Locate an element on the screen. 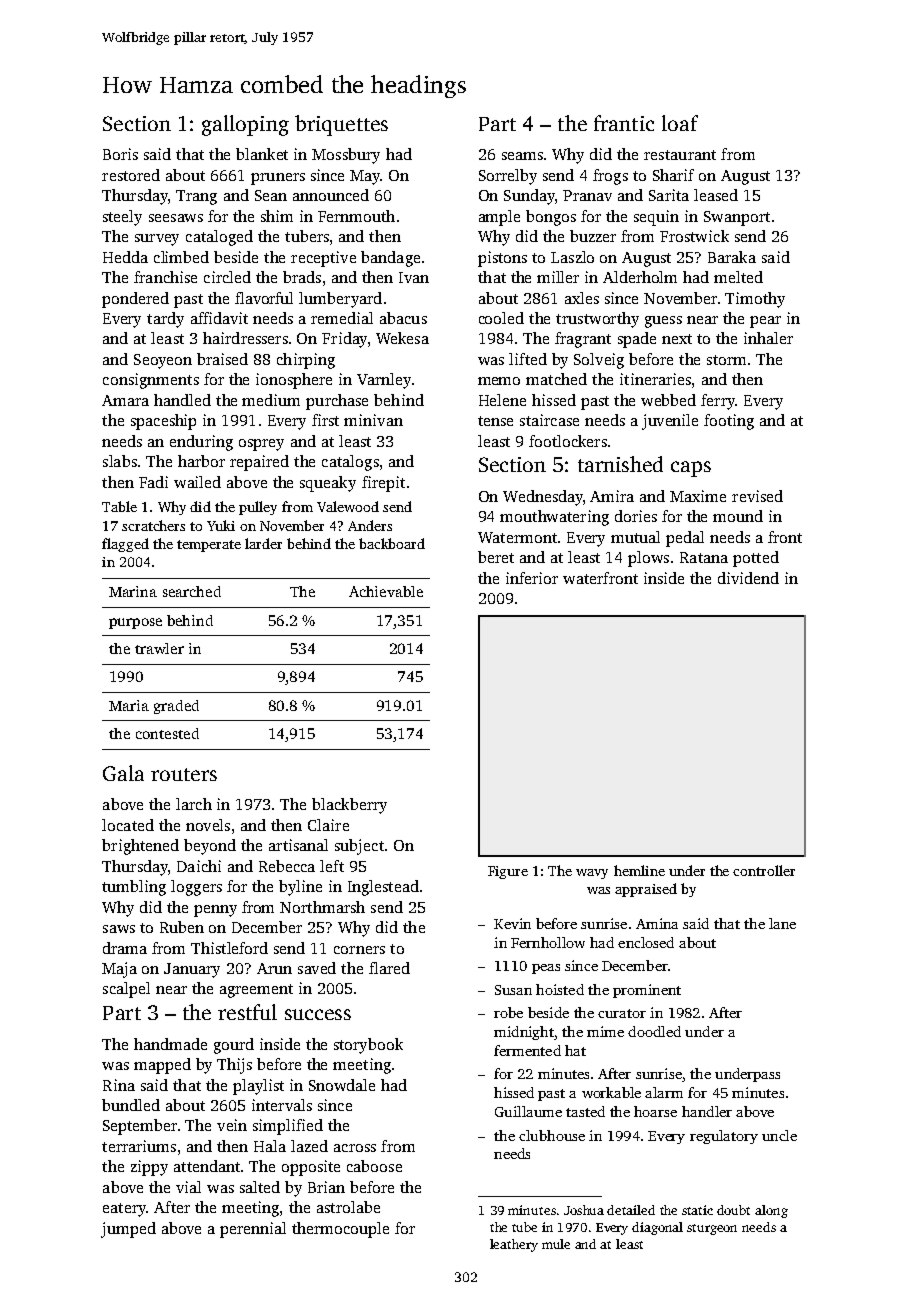 The image size is (908, 1316). pulley is located at coordinates (258, 508).
